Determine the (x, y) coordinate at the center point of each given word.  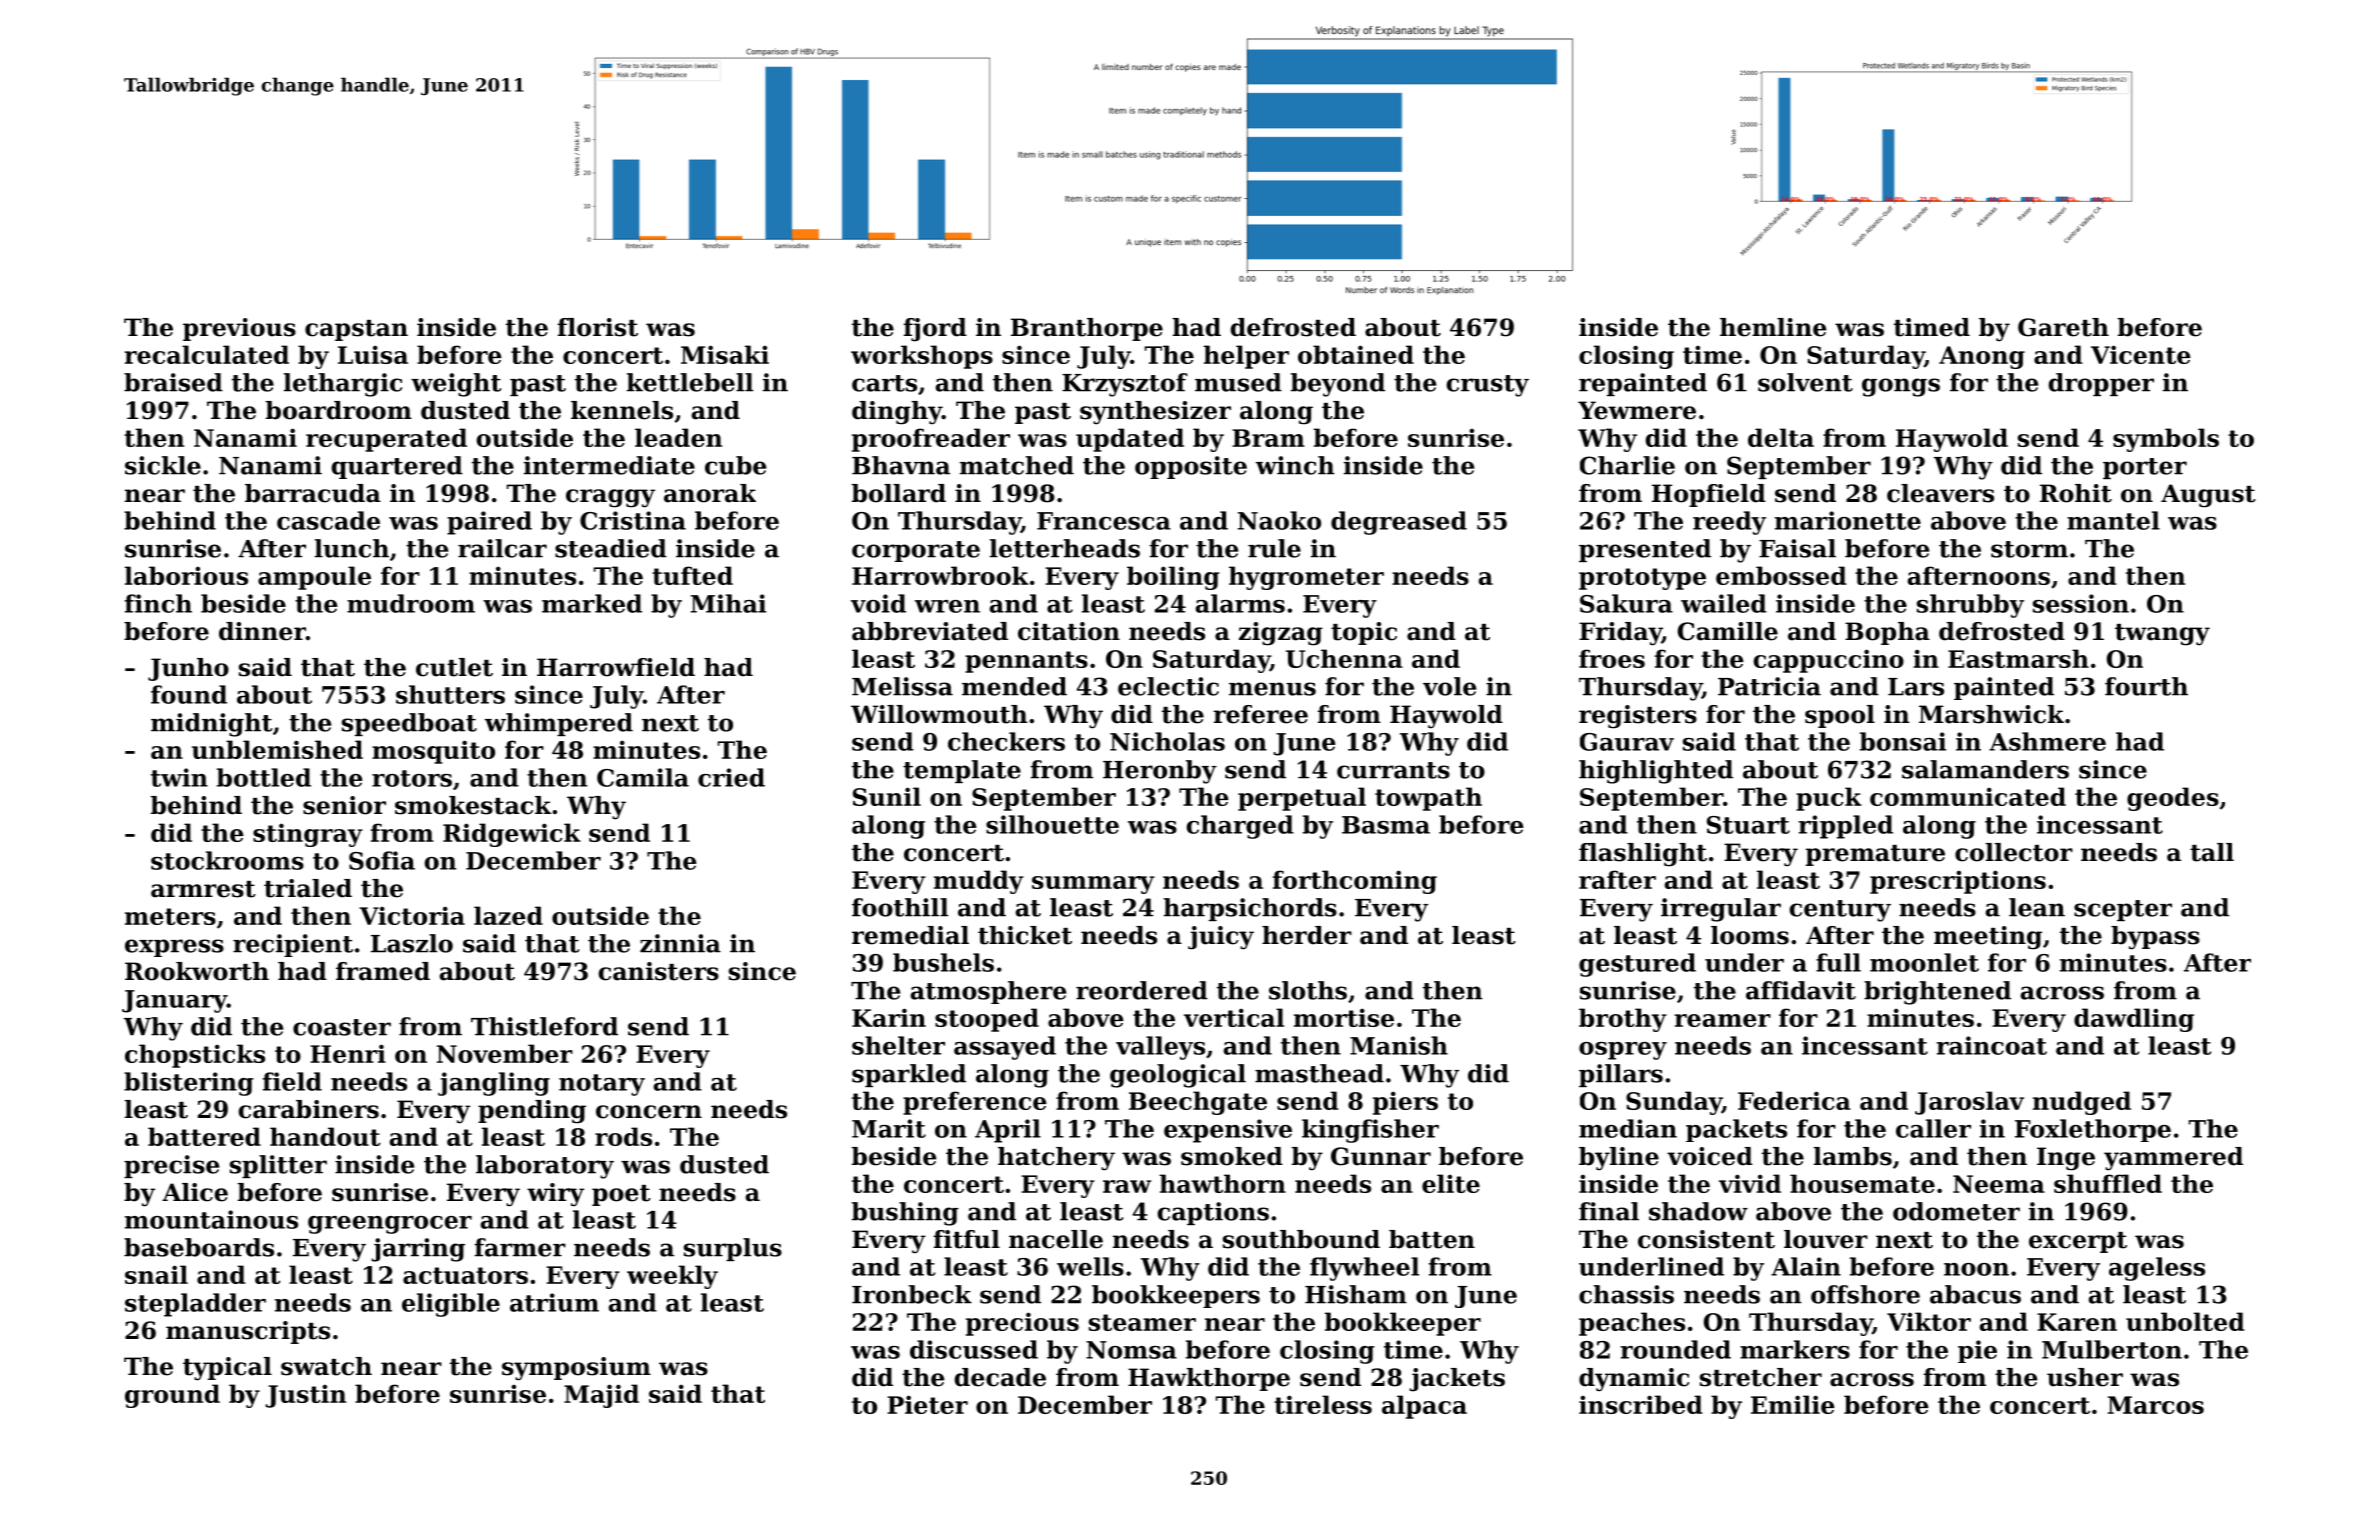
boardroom (339, 410)
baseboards (199, 1247)
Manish (1399, 1045)
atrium (554, 1302)
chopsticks (195, 1056)
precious (1022, 1324)
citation (1069, 631)
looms (1750, 935)
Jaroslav (1969, 1103)
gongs (1901, 387)
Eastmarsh (2018, 658)
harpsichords (1250, 909)
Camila (643, 777)
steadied (611, 548)
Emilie (1793, 1404)
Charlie (1627, 465)
